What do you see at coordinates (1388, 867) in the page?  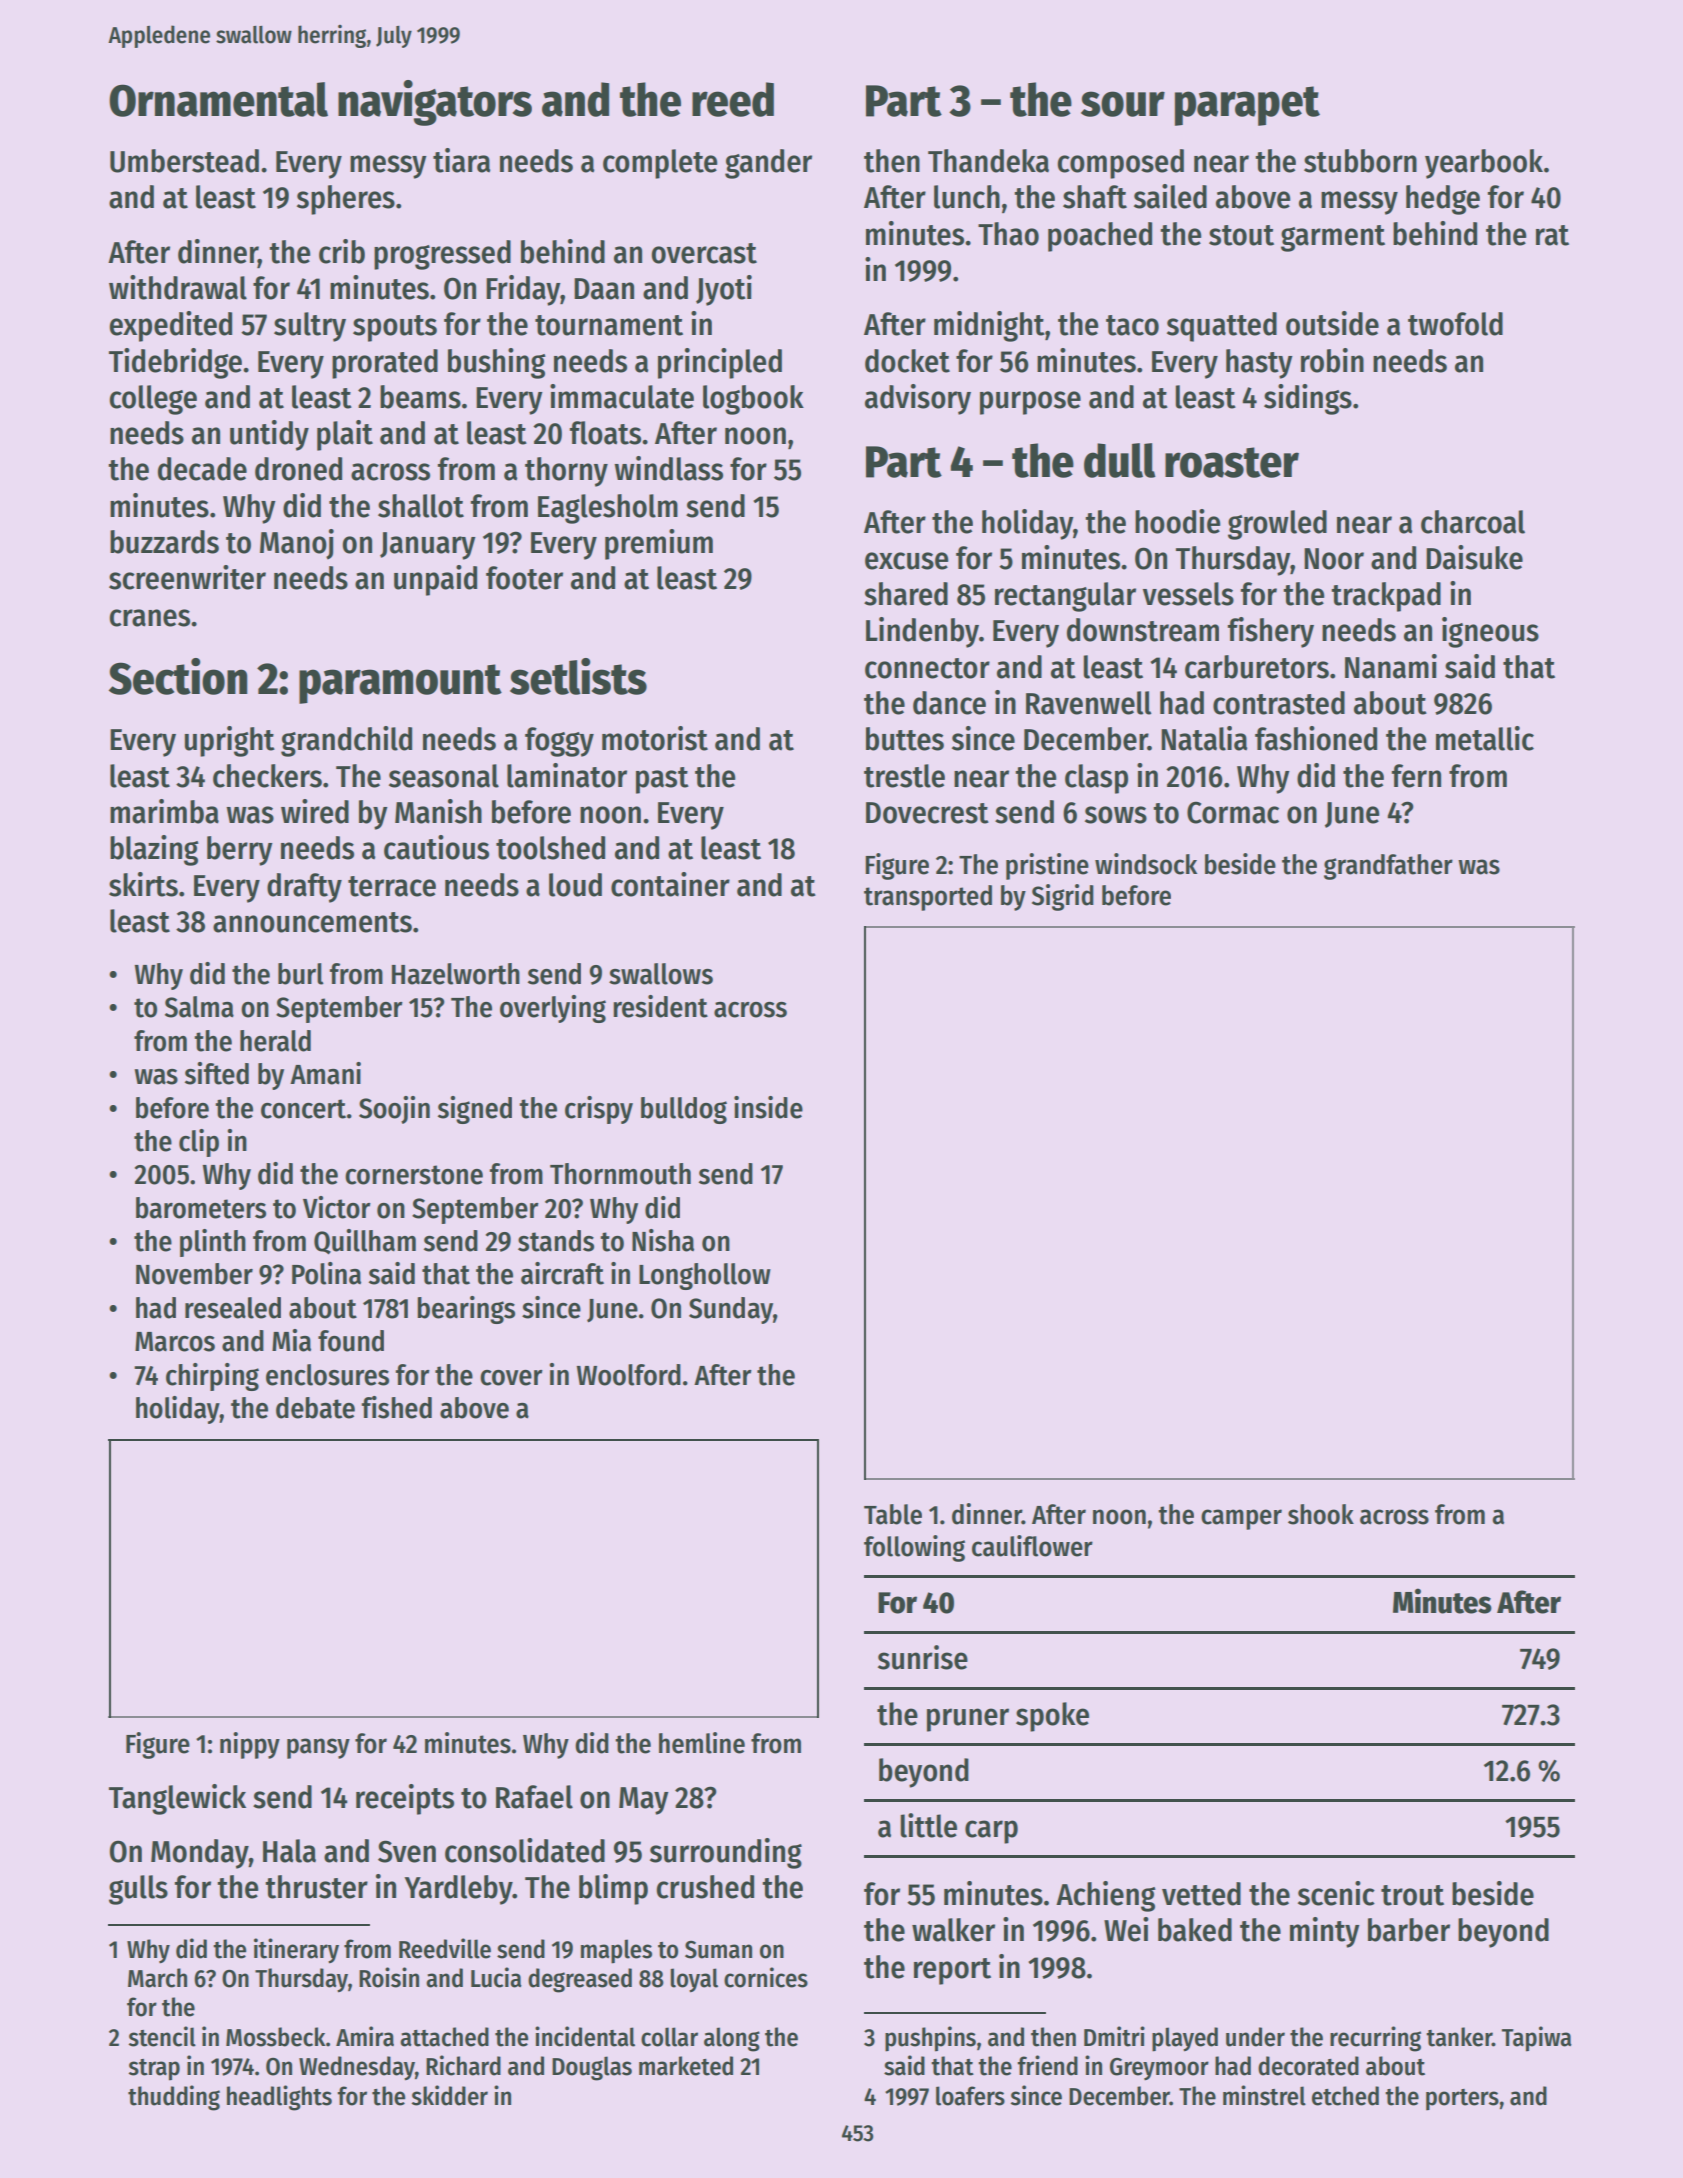 I see `grandfather` at bounding box center [1388, 867].
